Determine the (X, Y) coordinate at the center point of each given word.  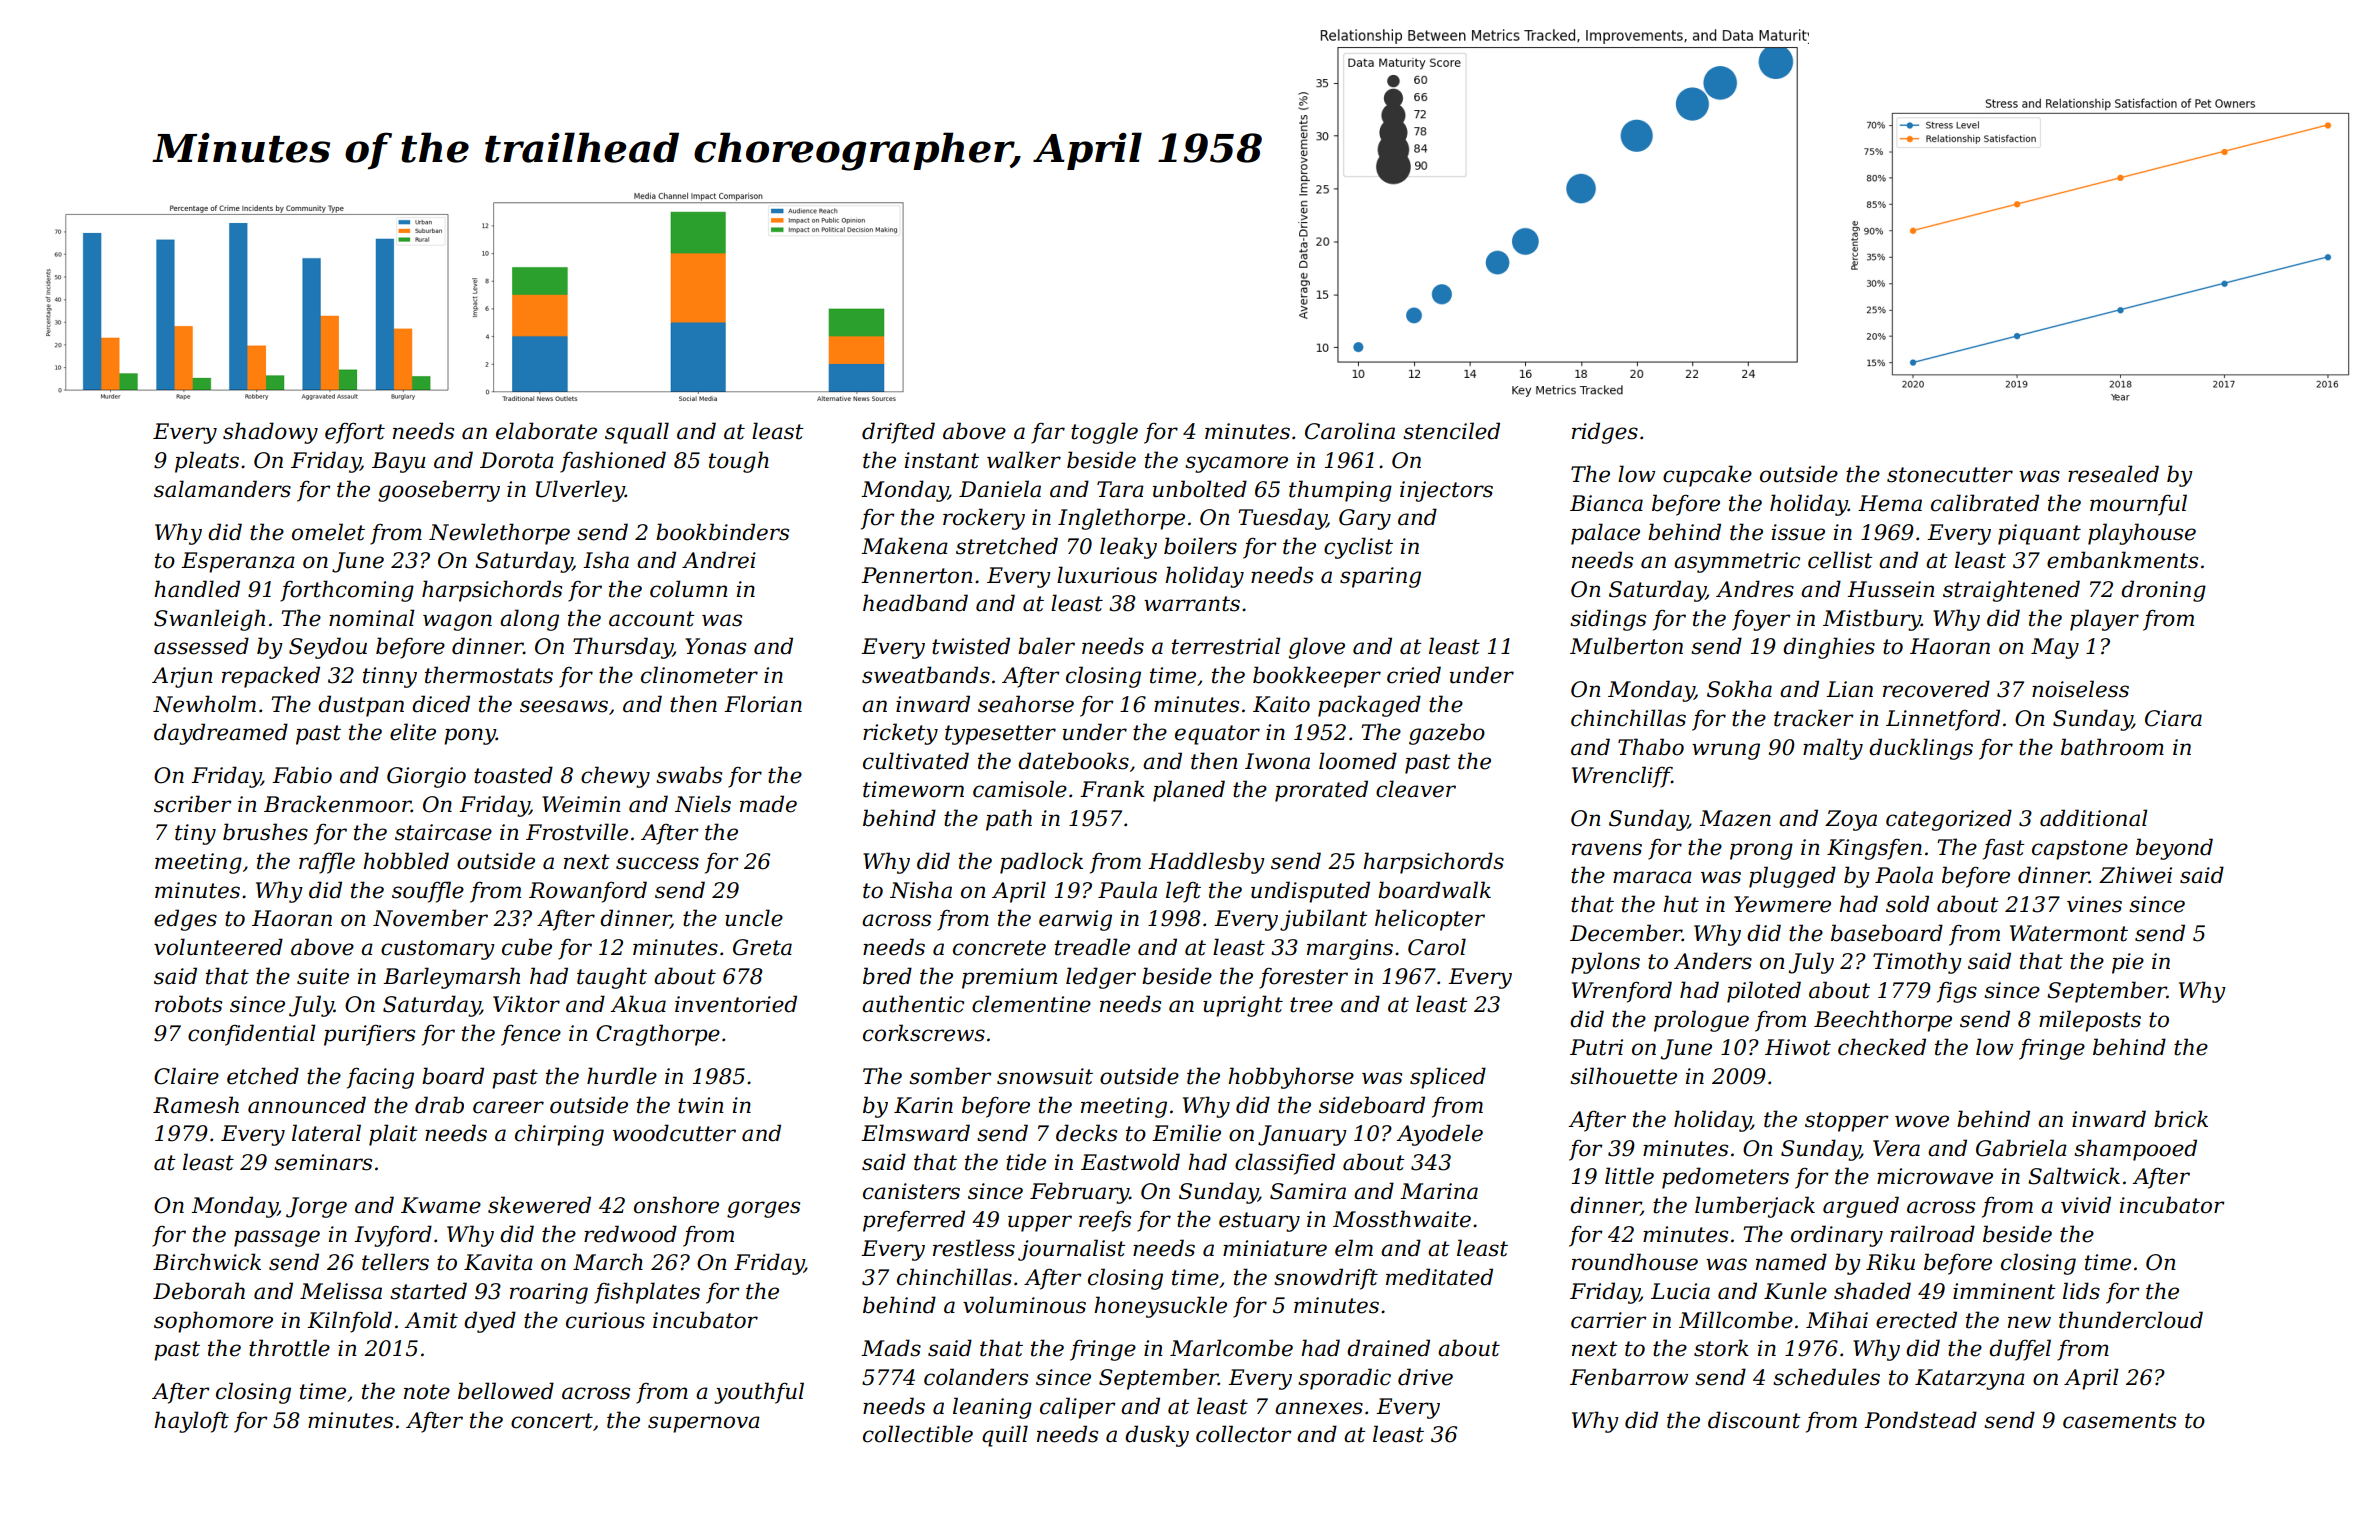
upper (1040, 1223)
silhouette (1623, 1076)
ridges (1605, 433)
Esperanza (238, 562)
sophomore (213, 1322)
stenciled (1451, 431)
